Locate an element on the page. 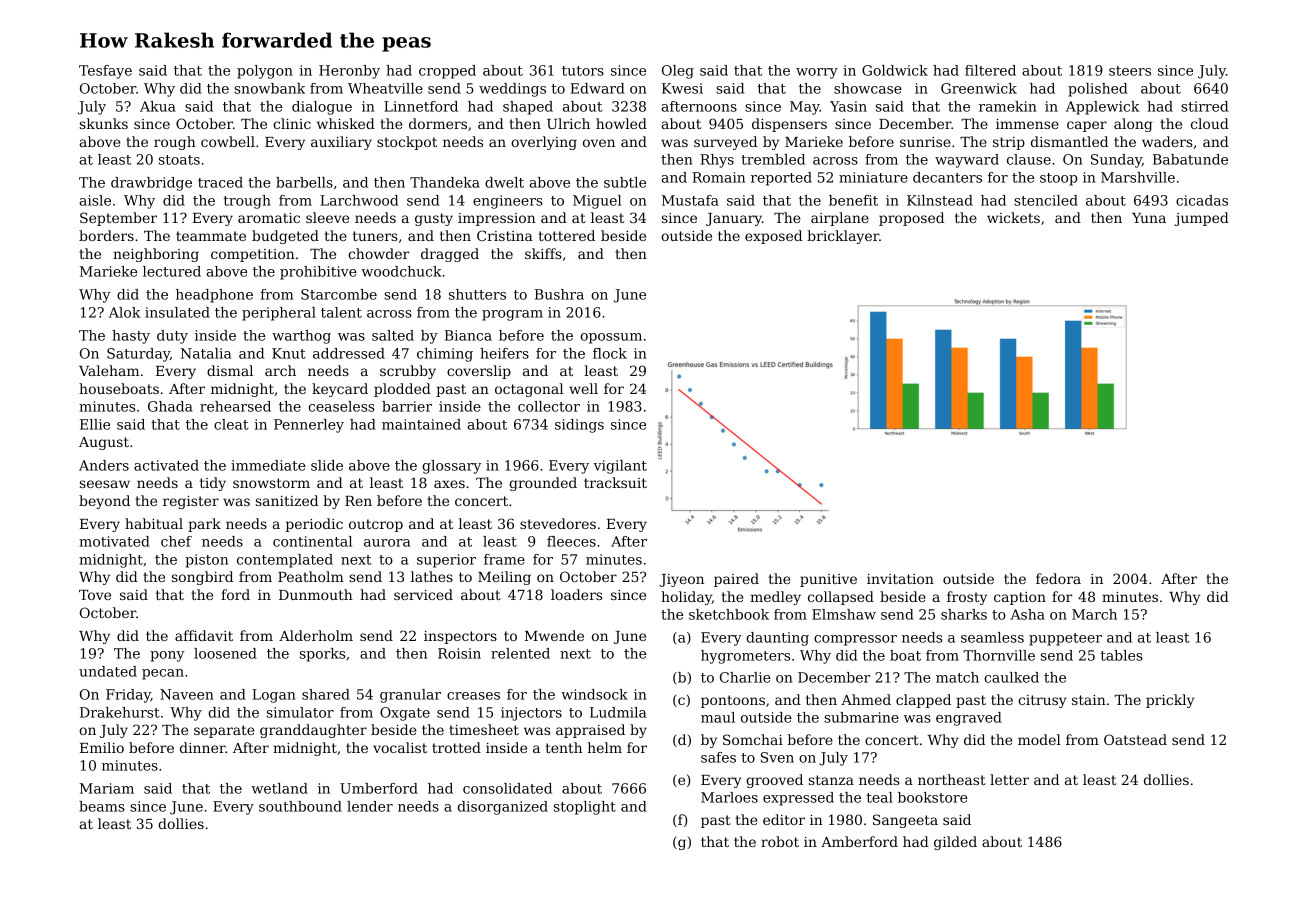 This document has width=1308, height=924. vigilant is located at coordinates (620, 467).
